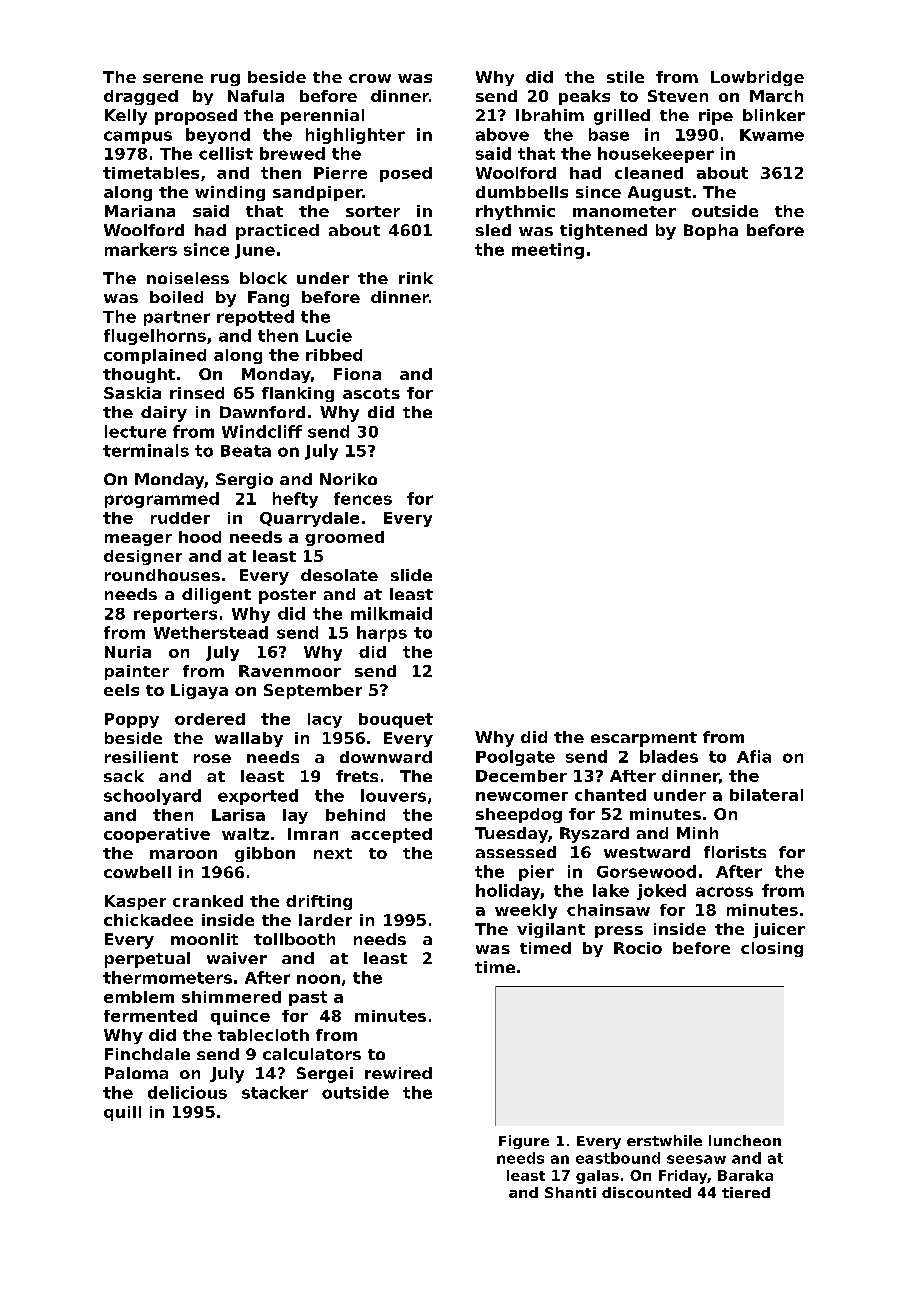 The height and width of the document is (1316, 908). What do you see at coordinates (132, 720) in the document?
I see `Poppy` at bounding box center [132, 720].
